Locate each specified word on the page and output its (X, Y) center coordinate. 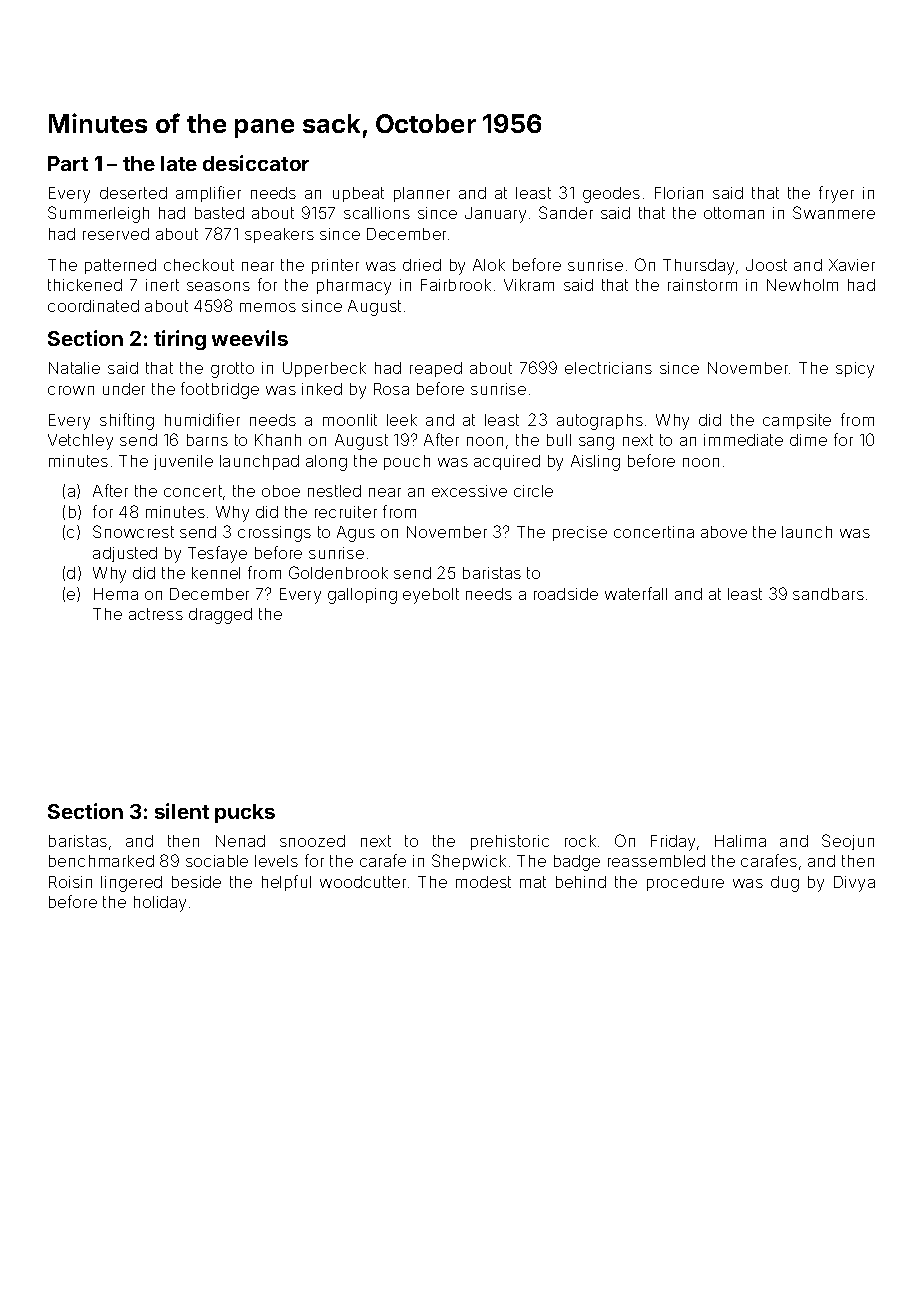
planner (422, 194)
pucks (245, 813)
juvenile (183, 462)
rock (580, 841)
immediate (743, 440)
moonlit (350, 420)
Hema (116, 594)
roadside (566, 594)
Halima (740, 841)
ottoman (734, 213)
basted (219, 213)
